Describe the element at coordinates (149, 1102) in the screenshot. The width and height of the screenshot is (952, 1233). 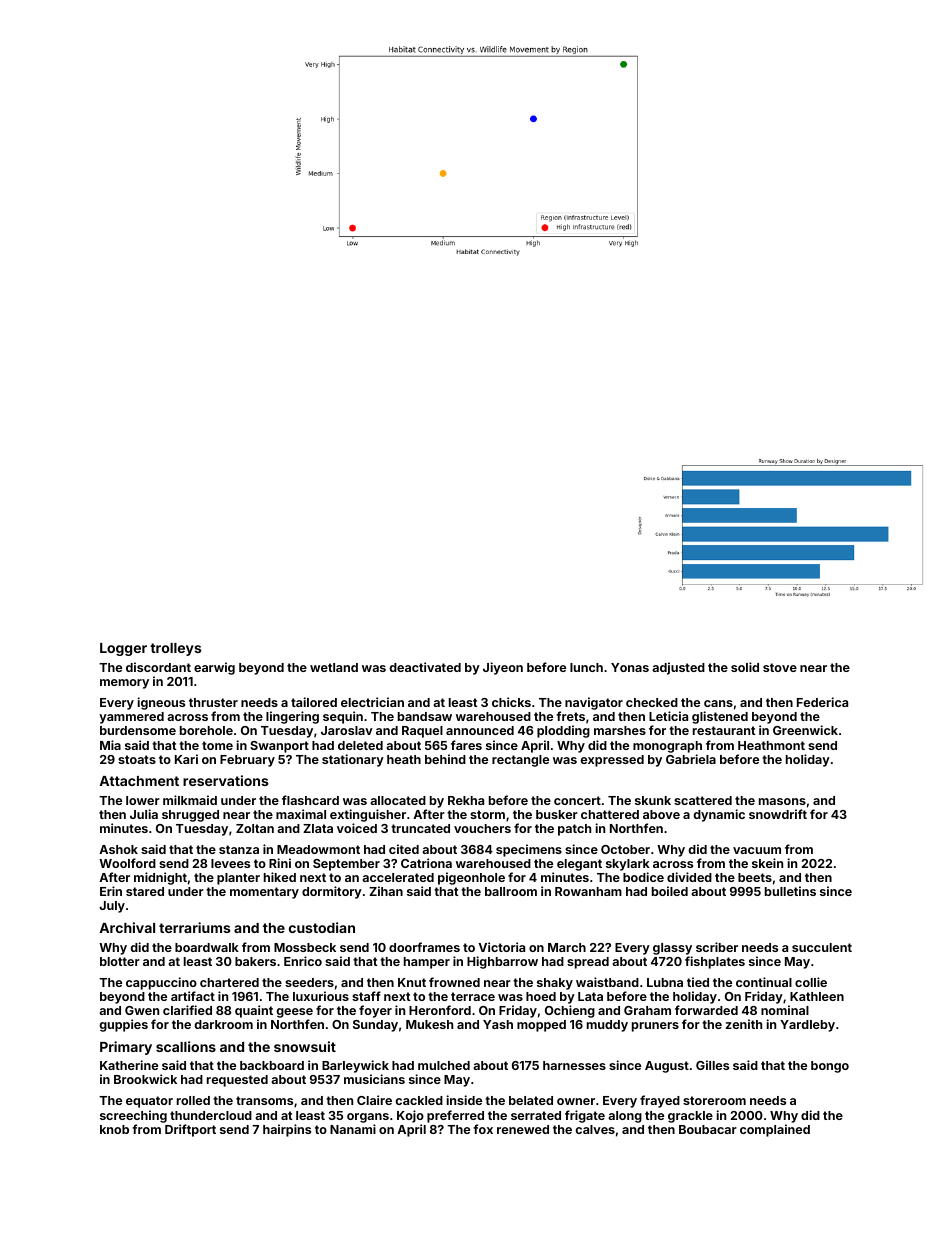
I see `equator` at that location.
